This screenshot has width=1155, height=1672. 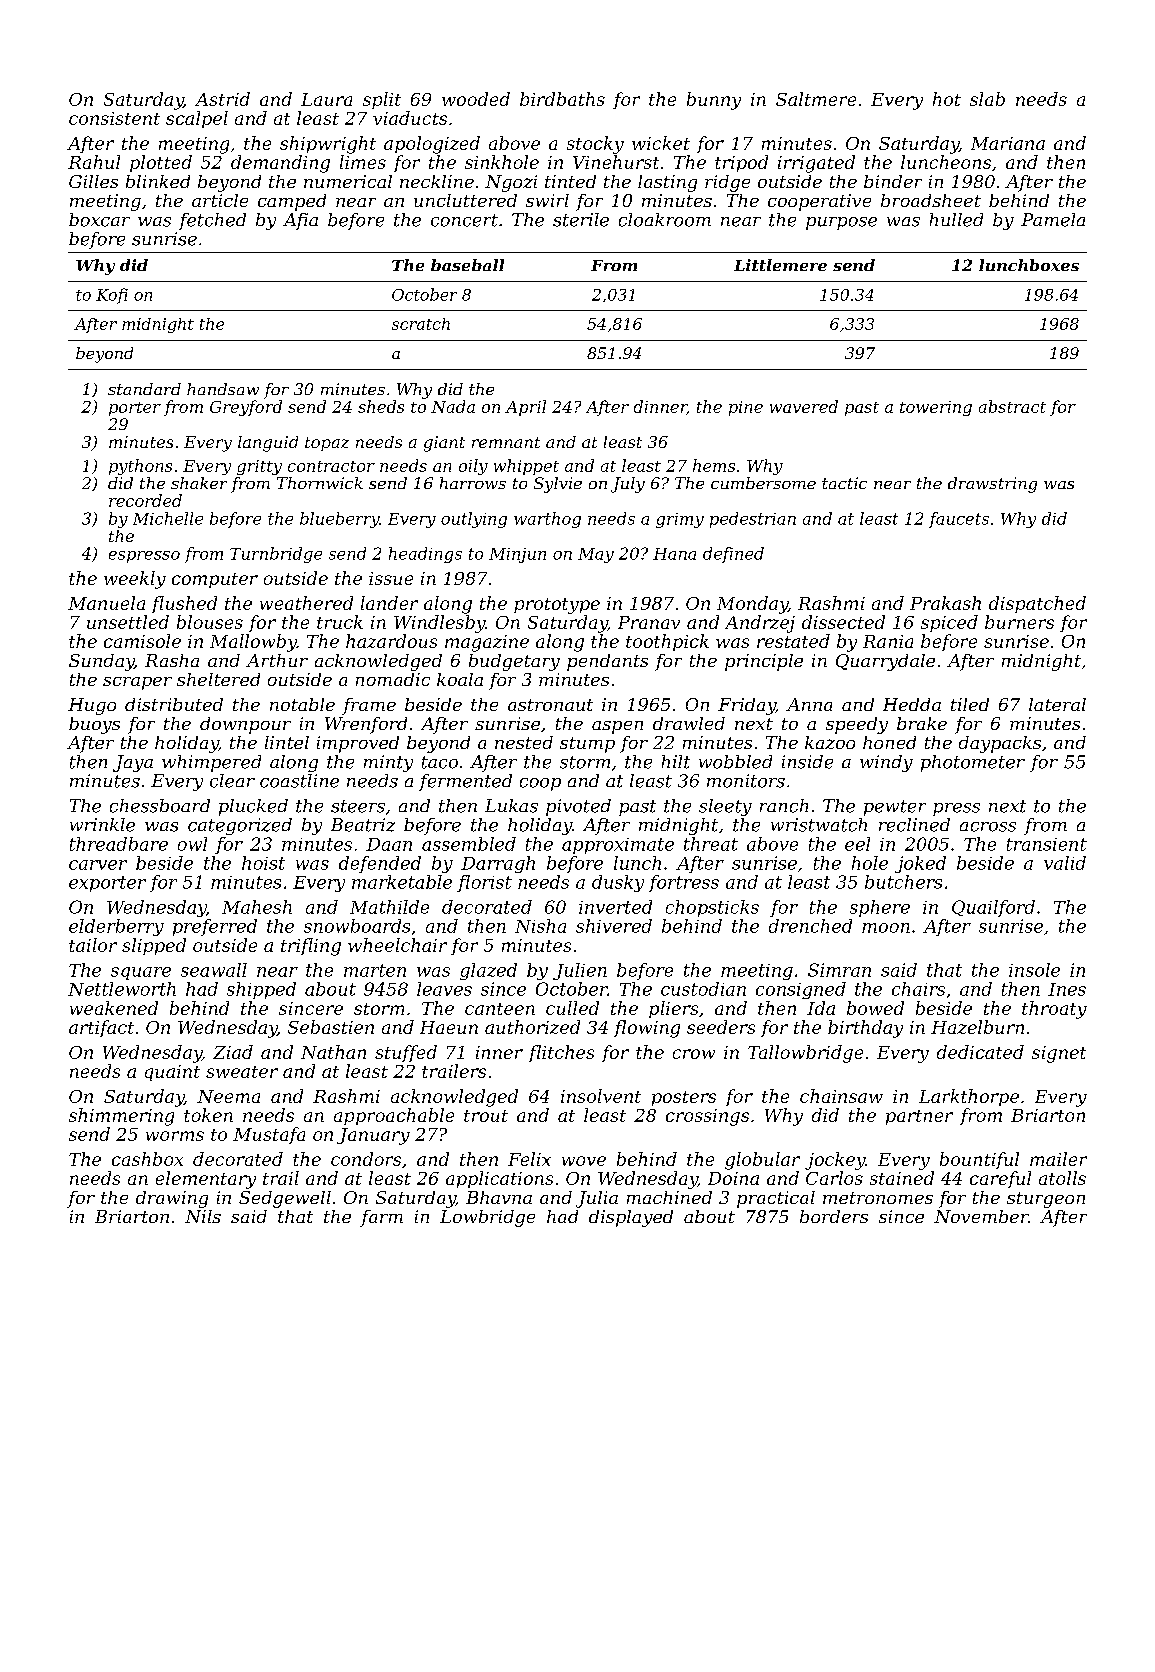 What do you see at coordinates (816, 99) in the screenshot?
I see `Saltmere` at bounding box center [816, 99].
